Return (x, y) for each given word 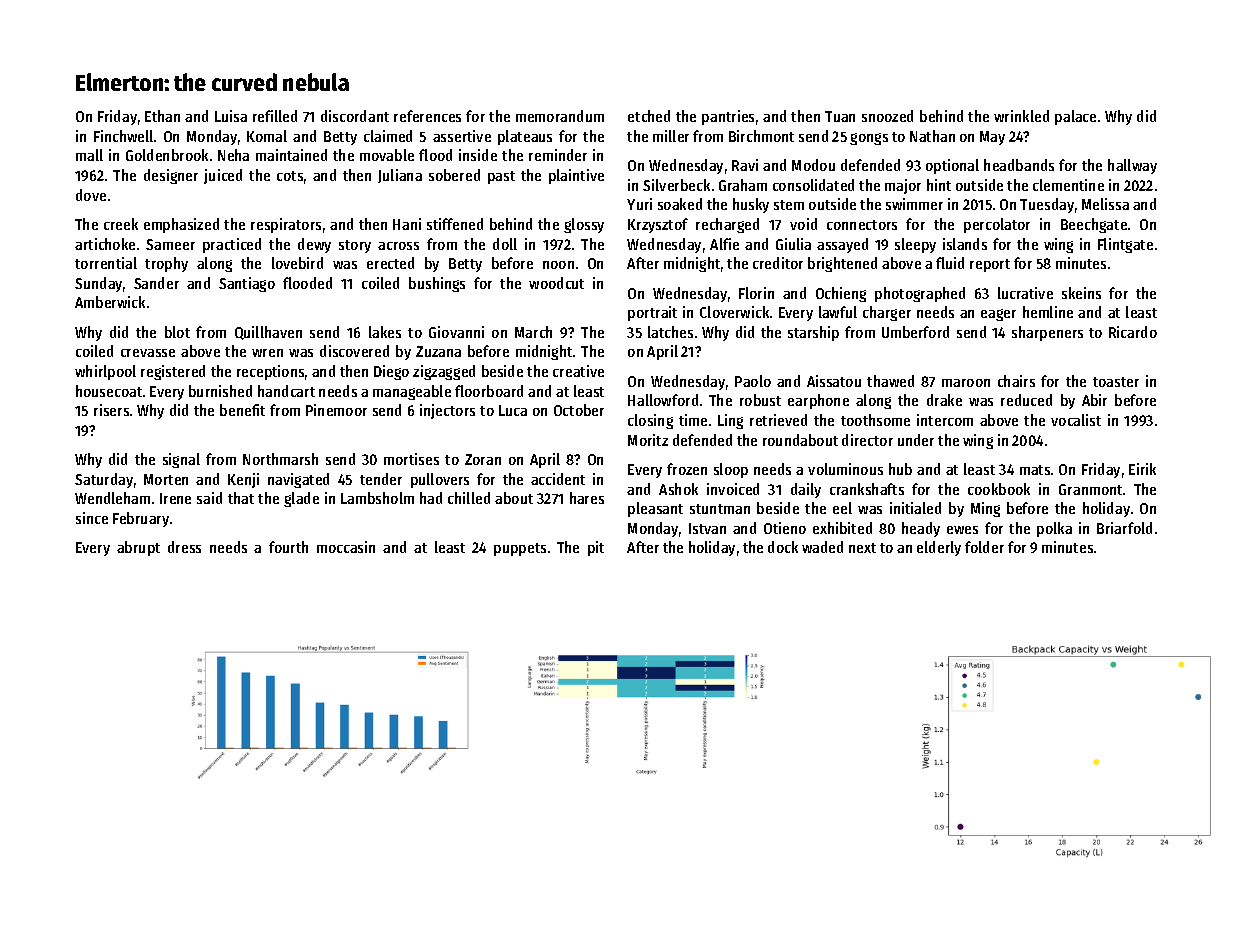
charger (887, 313)
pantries (728, 117)
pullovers (440, 480)
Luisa (231, 116)
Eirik (1142, 469)
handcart (286, 391)
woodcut (556, 283)
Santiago (247, 284)
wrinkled (1021, 116)
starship (813, 333)
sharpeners (1047, 333)
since (92, 518)
